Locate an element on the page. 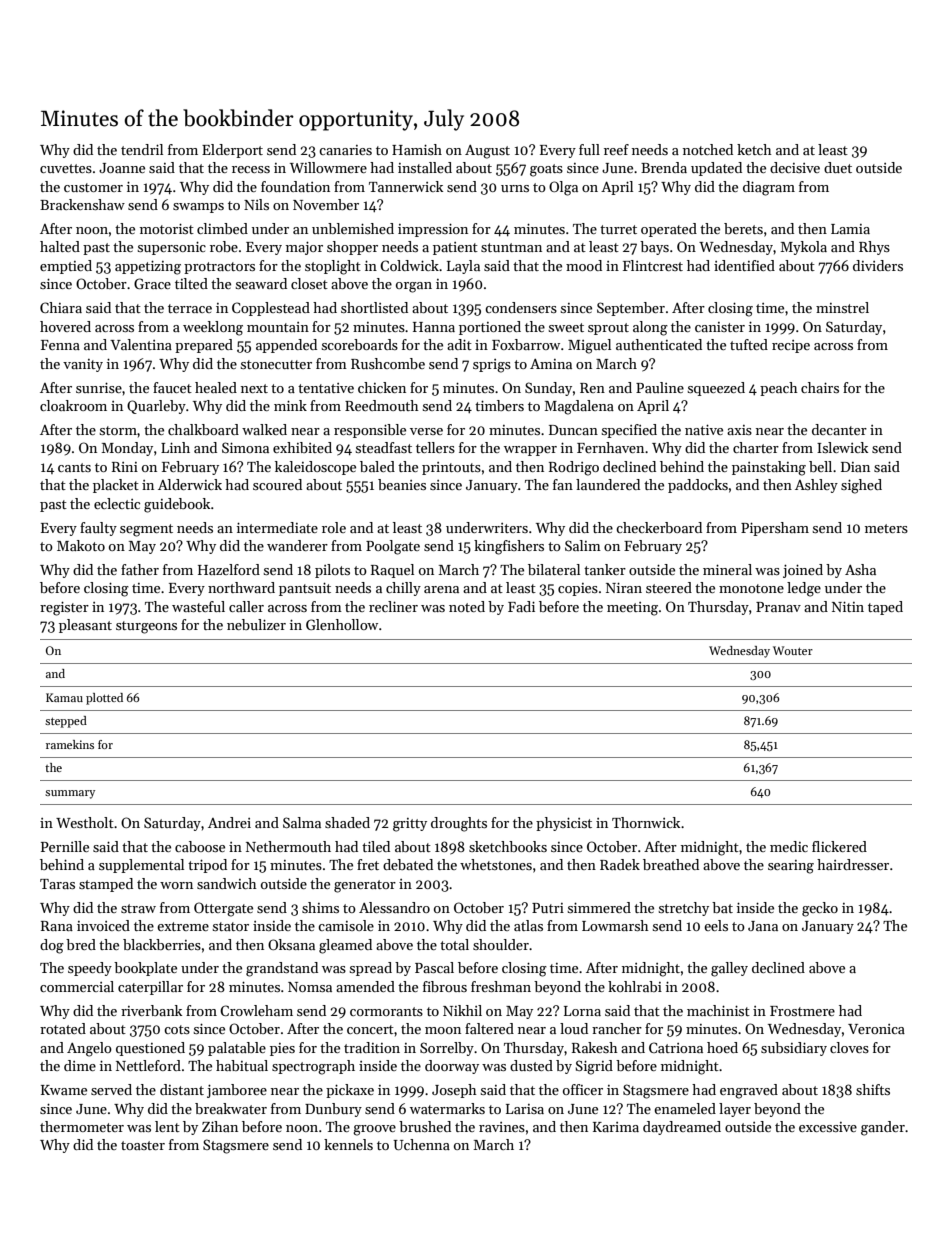 This document has width=952, height=1233. tendril is located at coordinates (142, 149).
